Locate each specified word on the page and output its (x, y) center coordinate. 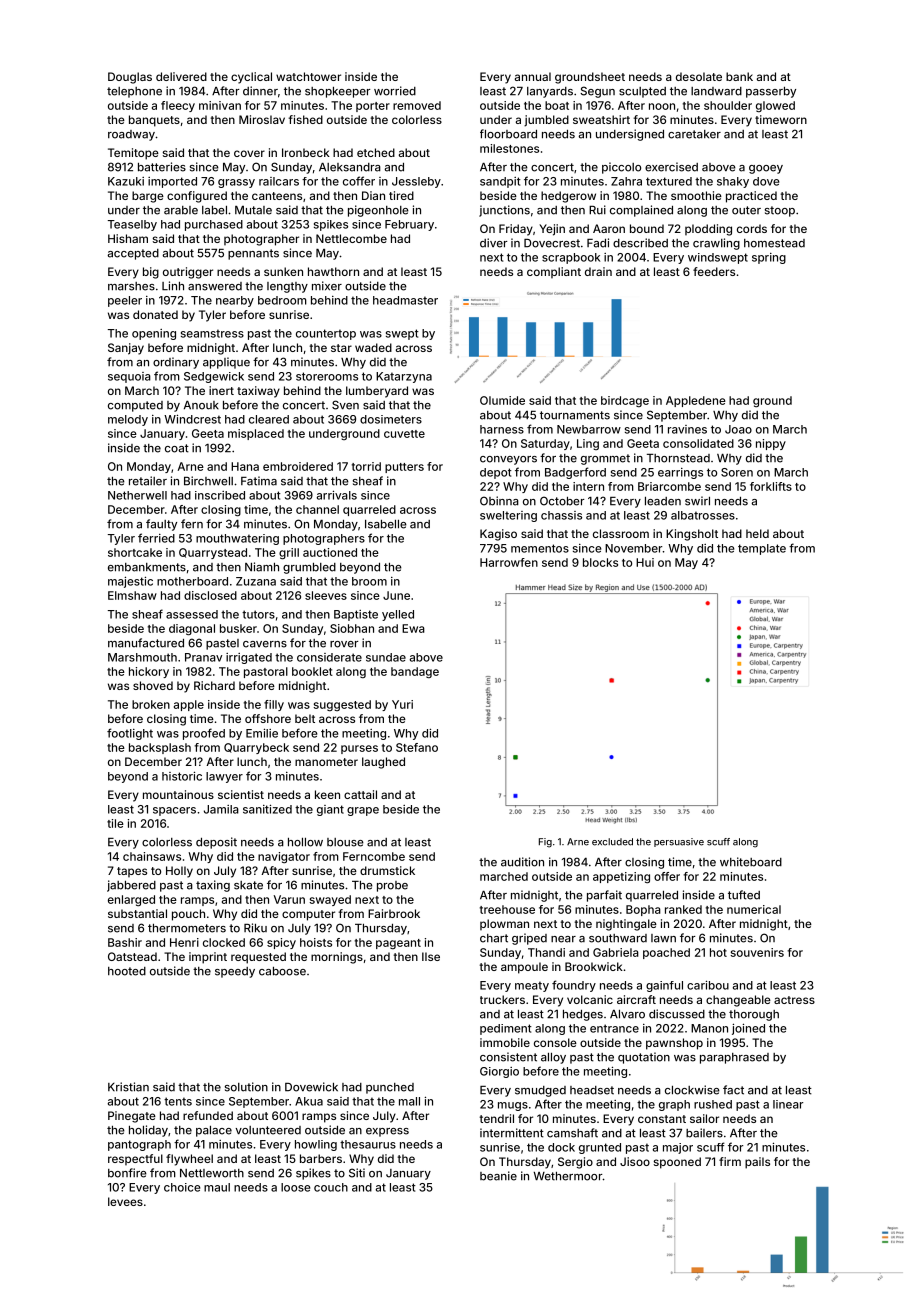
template (762, 549)
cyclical (251, 78)
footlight (130, 734)
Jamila (221, 809)
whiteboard (751, 862)
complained (641, 211)
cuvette (404, 434)
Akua (309, 1101)
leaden (663, 501)
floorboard (508, 134)
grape (363, 811)
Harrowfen (509, 562)
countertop (326, 334)
